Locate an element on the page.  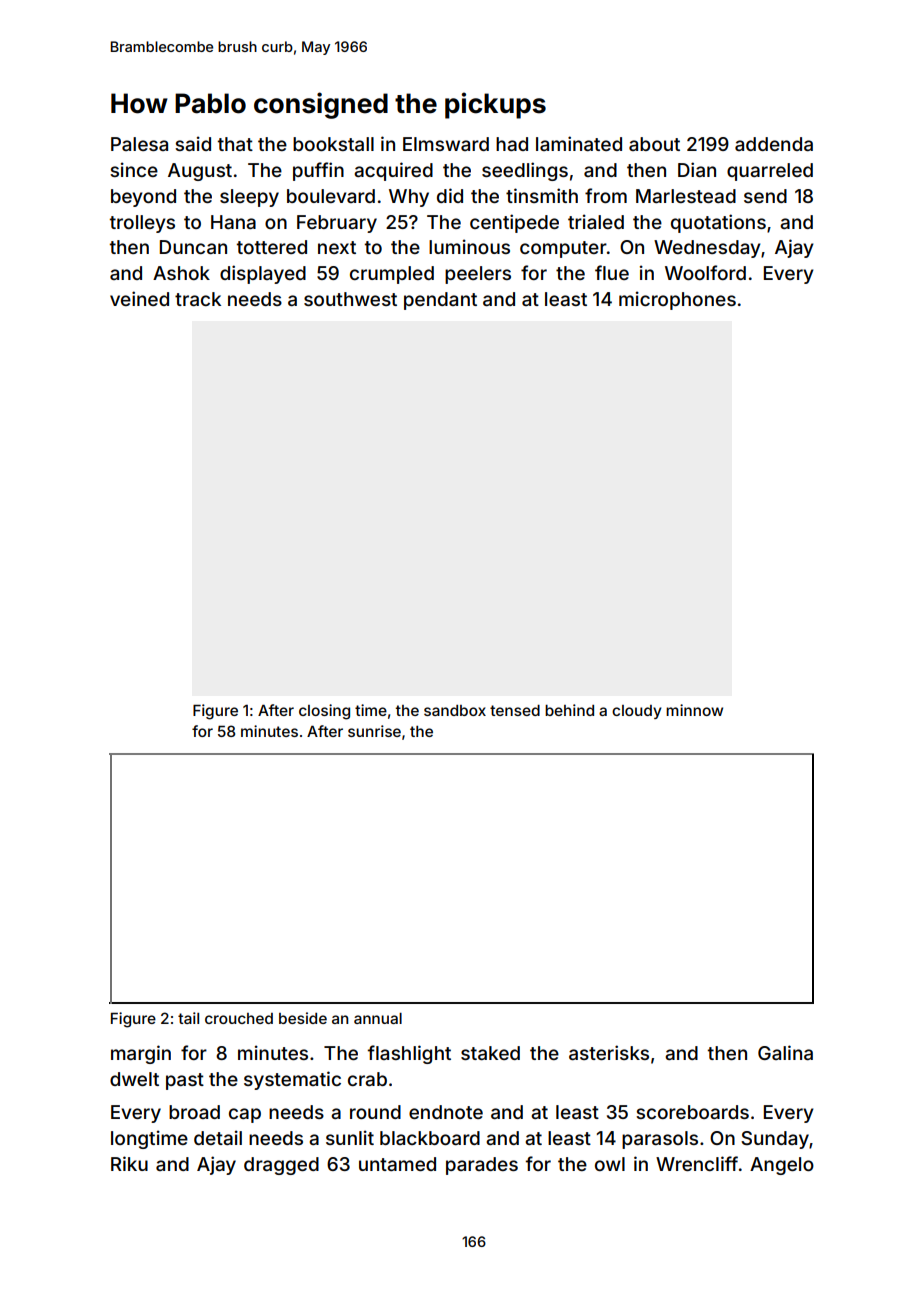
Riku is located at coordinates (129, 1163).
